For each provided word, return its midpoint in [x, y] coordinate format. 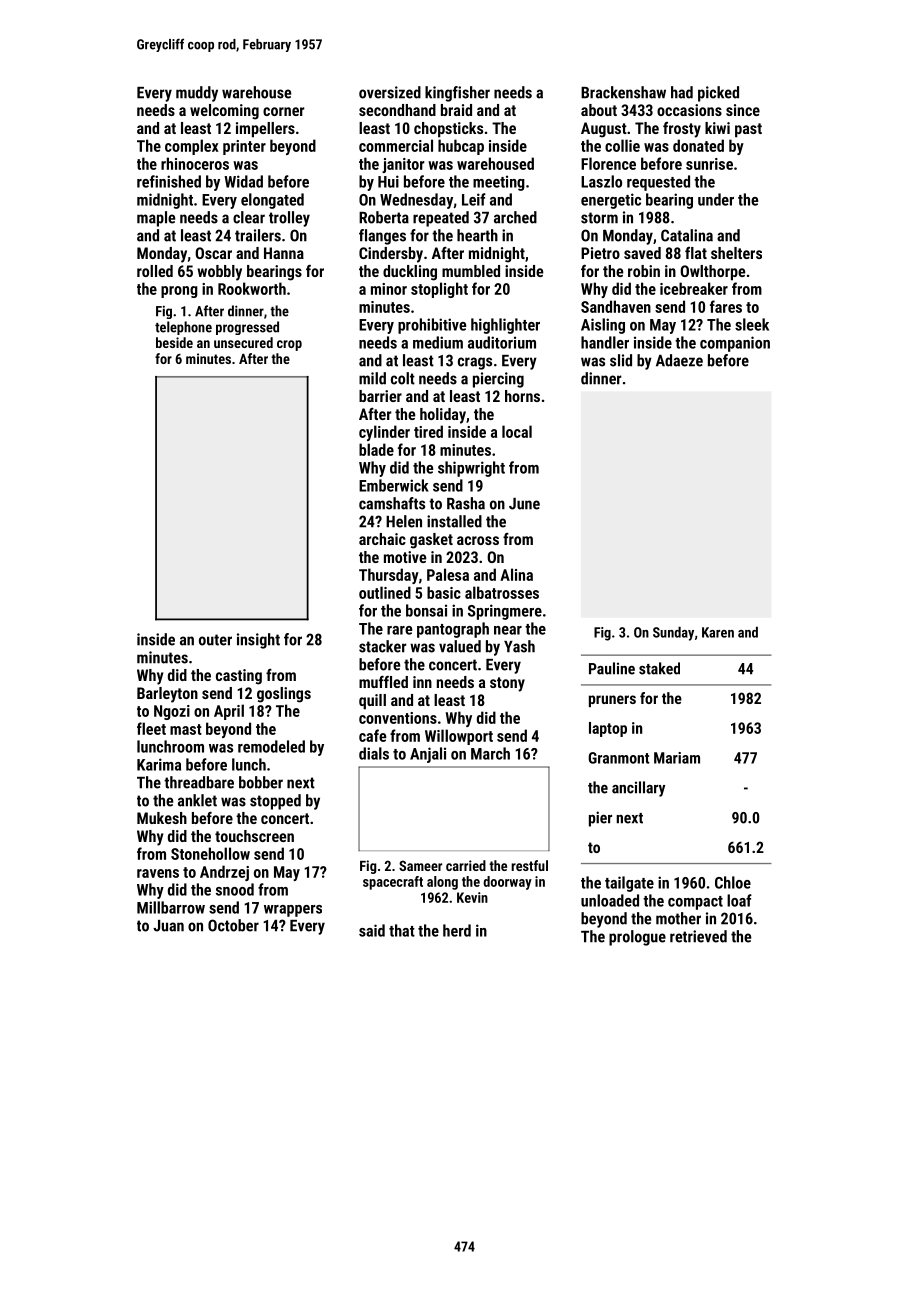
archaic [382, 539]
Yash [519, 646]
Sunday [673, 633]
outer [215, 640]
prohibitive [432, 326]
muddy [197, 94]
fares [726, 306]
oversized [390, 92]
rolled [155, 271]
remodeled [271, 746]
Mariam [677, 758]
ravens [158, 873]
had [682, 92]
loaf [739, 900]
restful [529, 865]
